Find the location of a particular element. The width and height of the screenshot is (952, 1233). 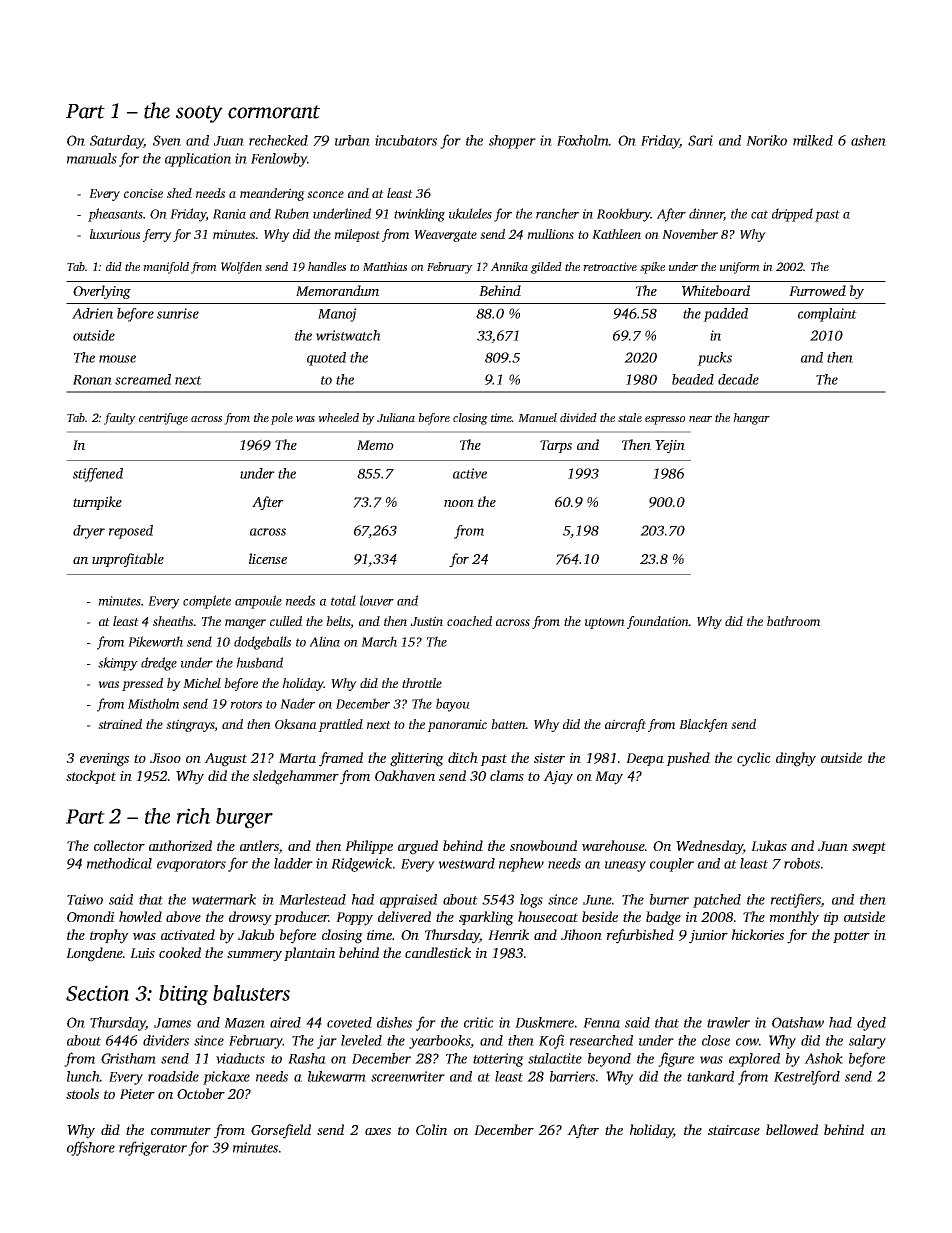

sunrise is located at coordinates (178, 313).
